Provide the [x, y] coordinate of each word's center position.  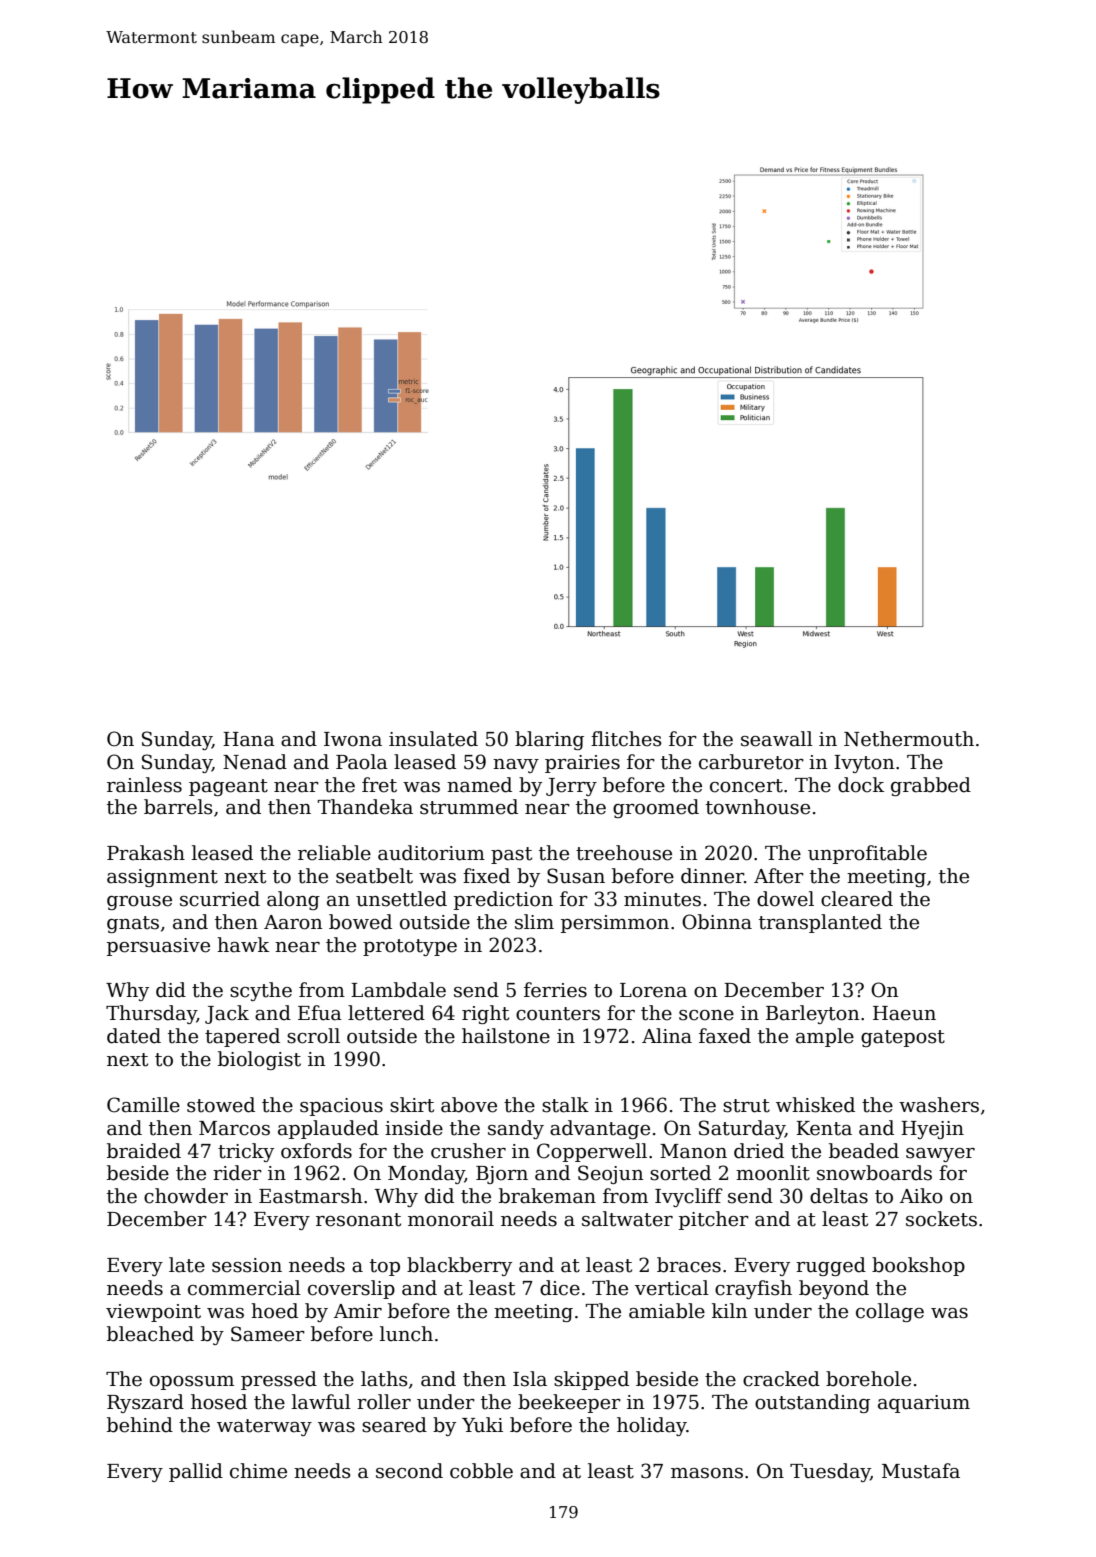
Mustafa [921, 1471]
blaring [549, 740]
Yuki [482, 1425]
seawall [777, 739]
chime [258, 1471]
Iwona [353, 739]
